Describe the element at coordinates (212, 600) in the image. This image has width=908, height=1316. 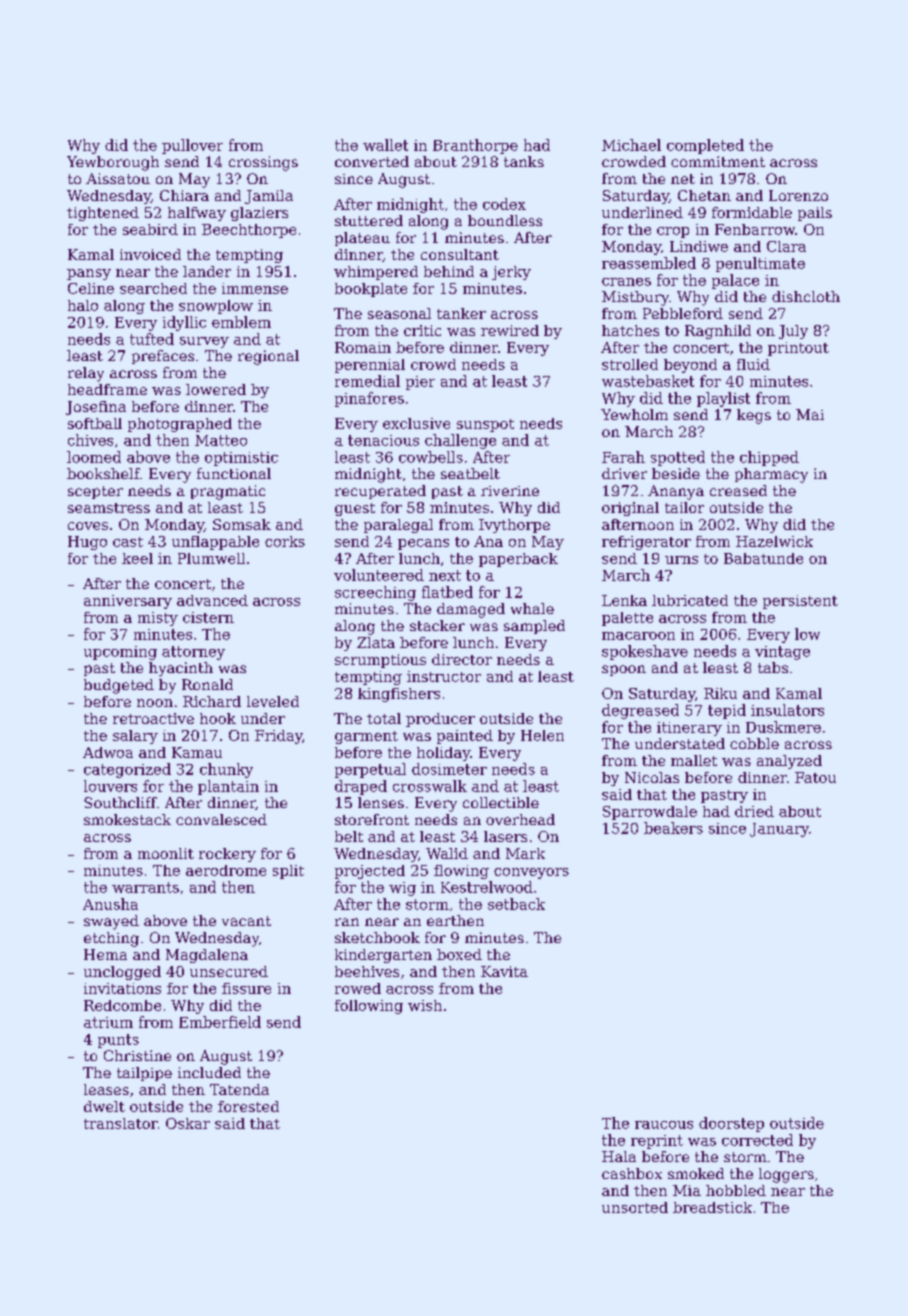
I see `advanced` at that location.
